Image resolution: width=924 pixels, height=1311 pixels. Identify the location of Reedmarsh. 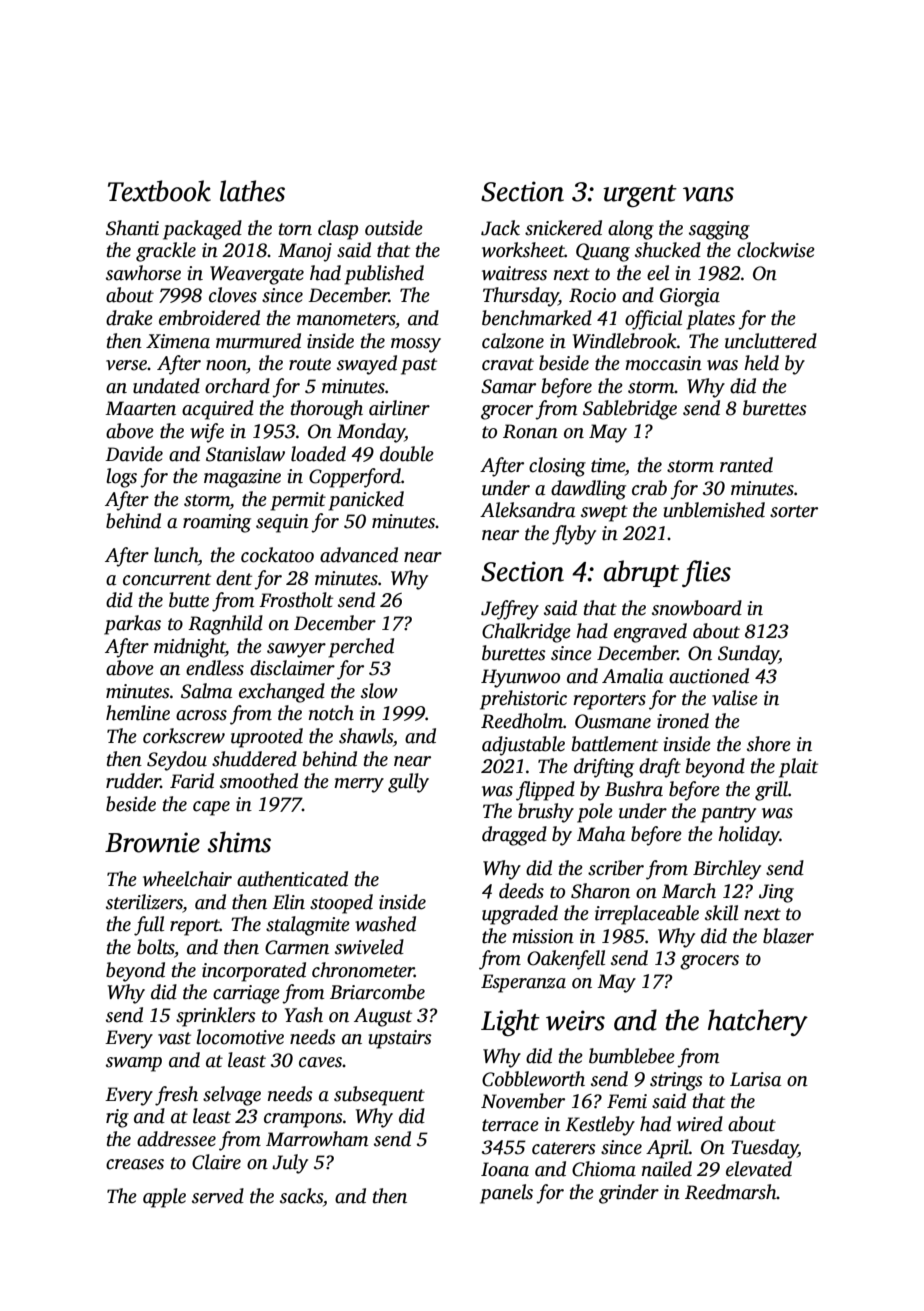
(731, 1192).
